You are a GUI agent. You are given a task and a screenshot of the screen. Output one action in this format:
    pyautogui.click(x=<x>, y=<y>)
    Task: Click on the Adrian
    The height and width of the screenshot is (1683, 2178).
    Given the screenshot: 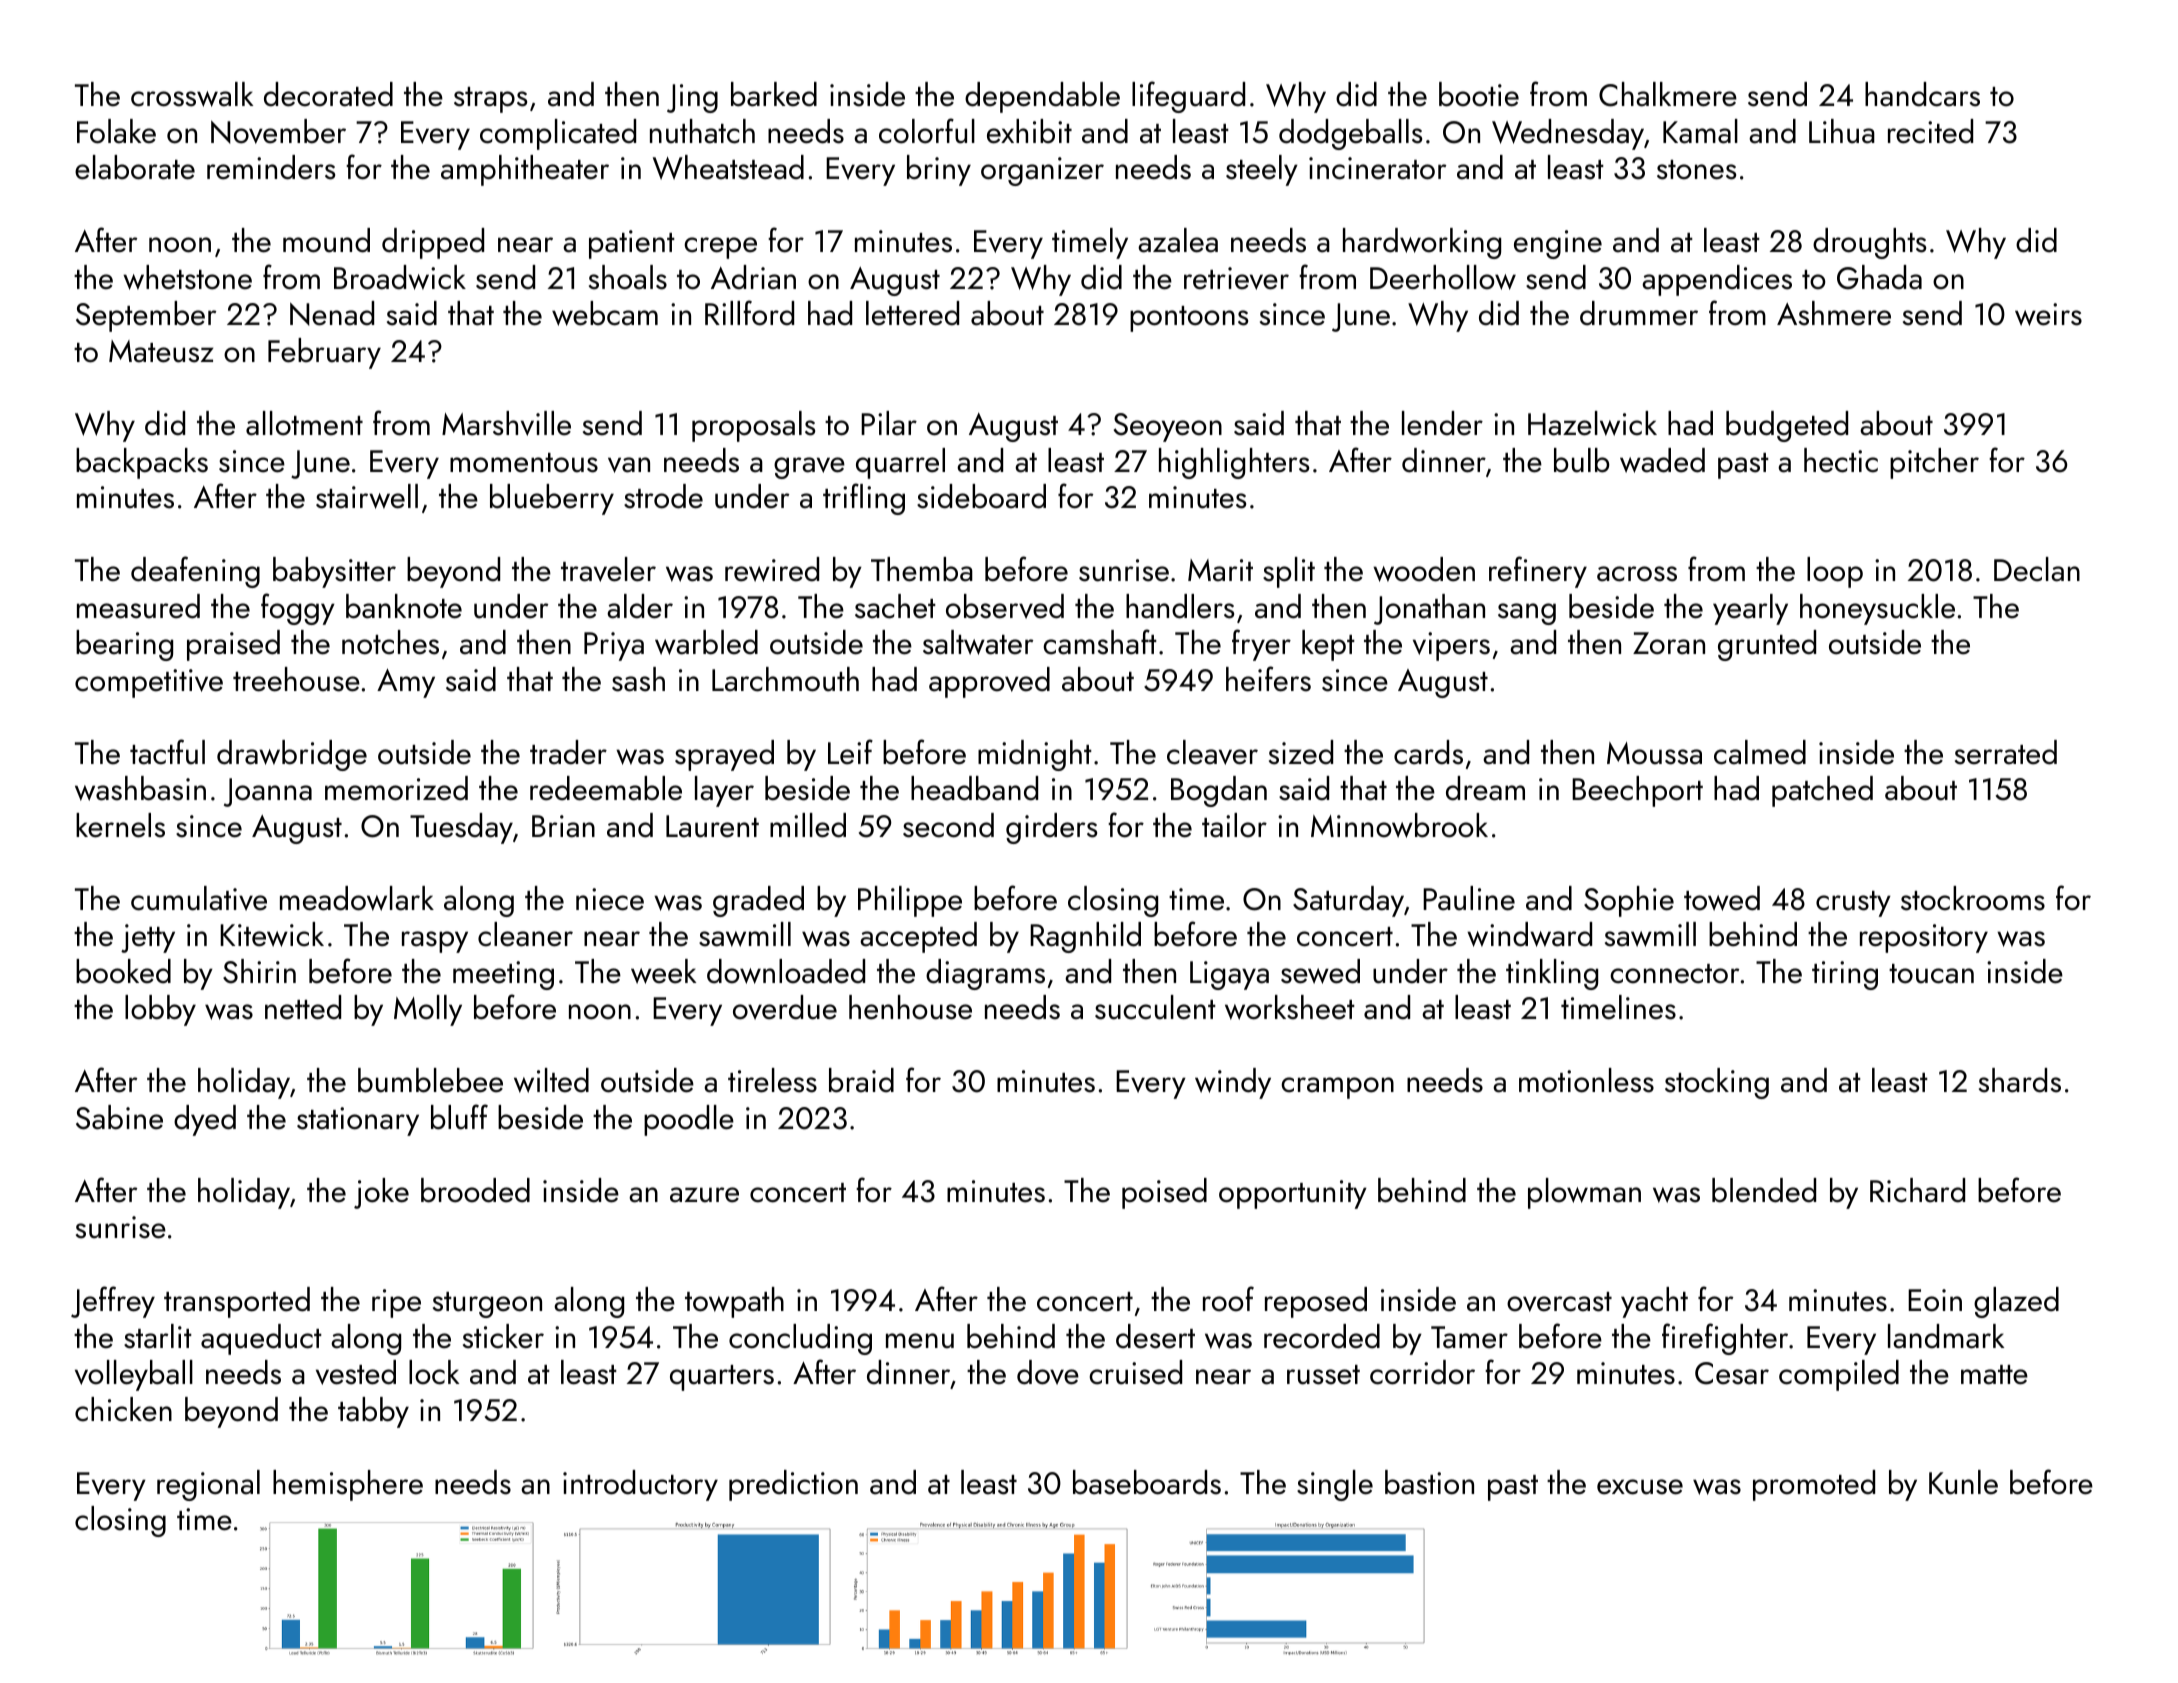 What is the action you would take?
    pyautogui.click(x=753, y=277)
